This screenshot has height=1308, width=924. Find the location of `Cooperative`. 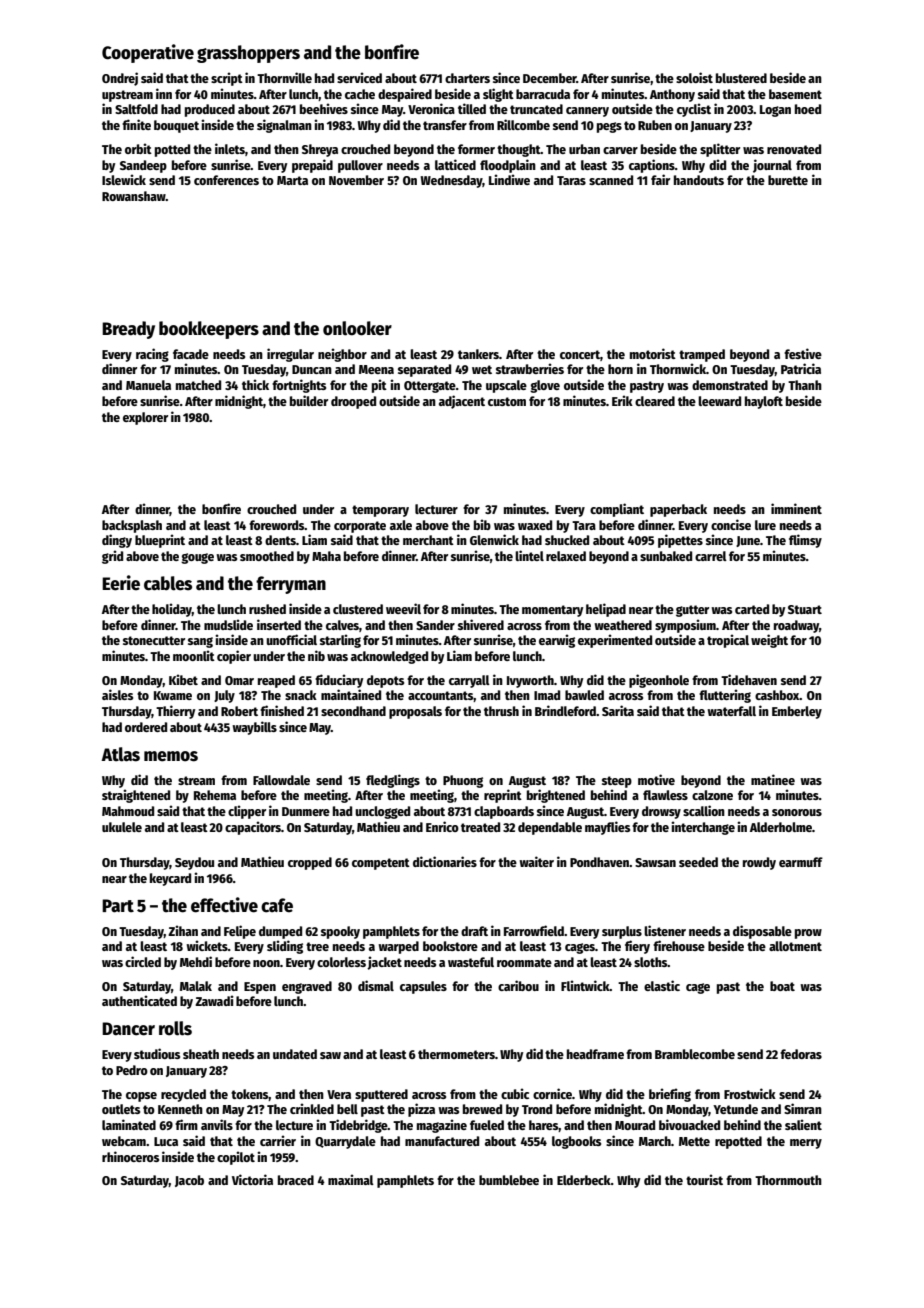

Cooperative is located at coordinates (148, 53).
